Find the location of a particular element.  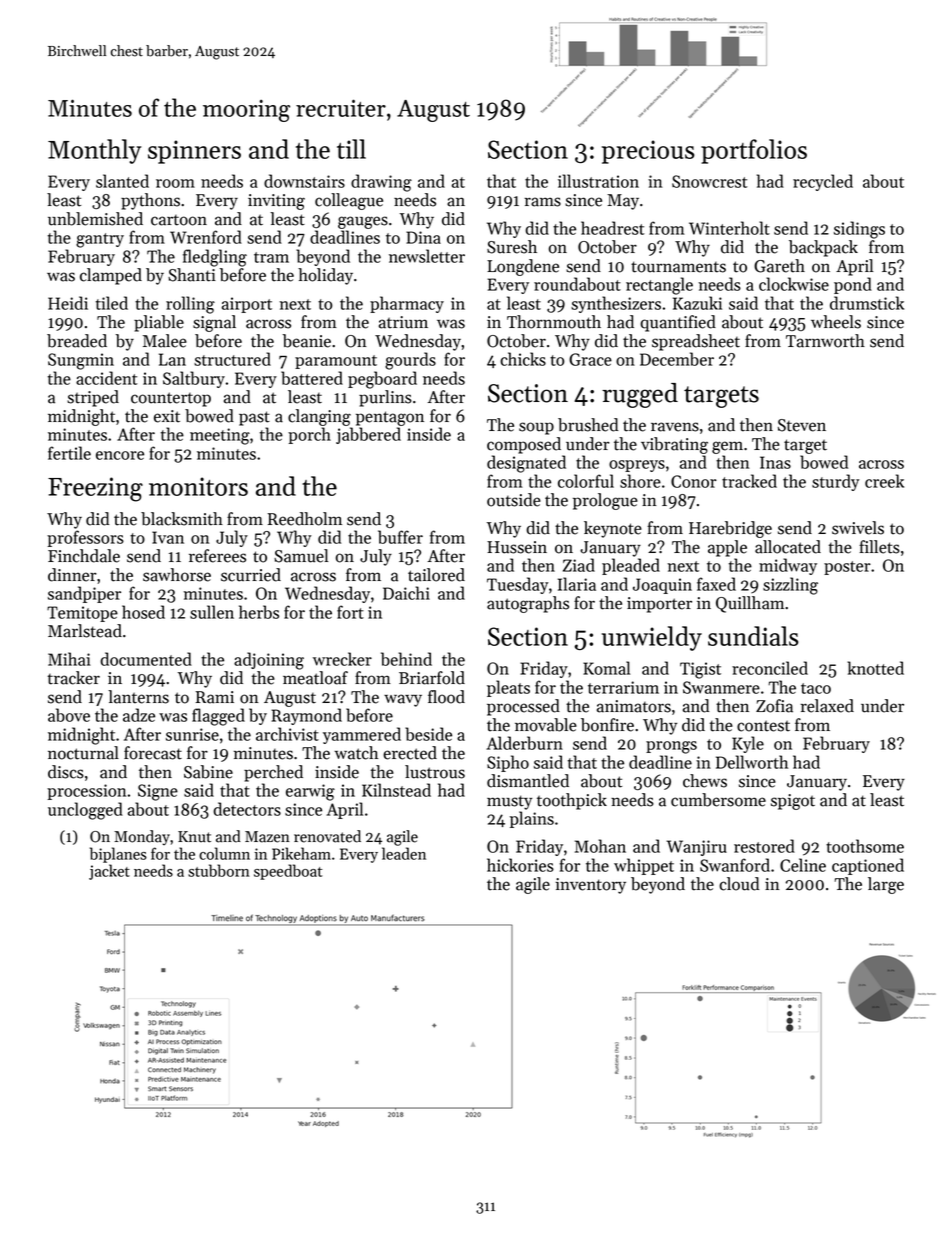

till is located at coordinates (351, 149).
